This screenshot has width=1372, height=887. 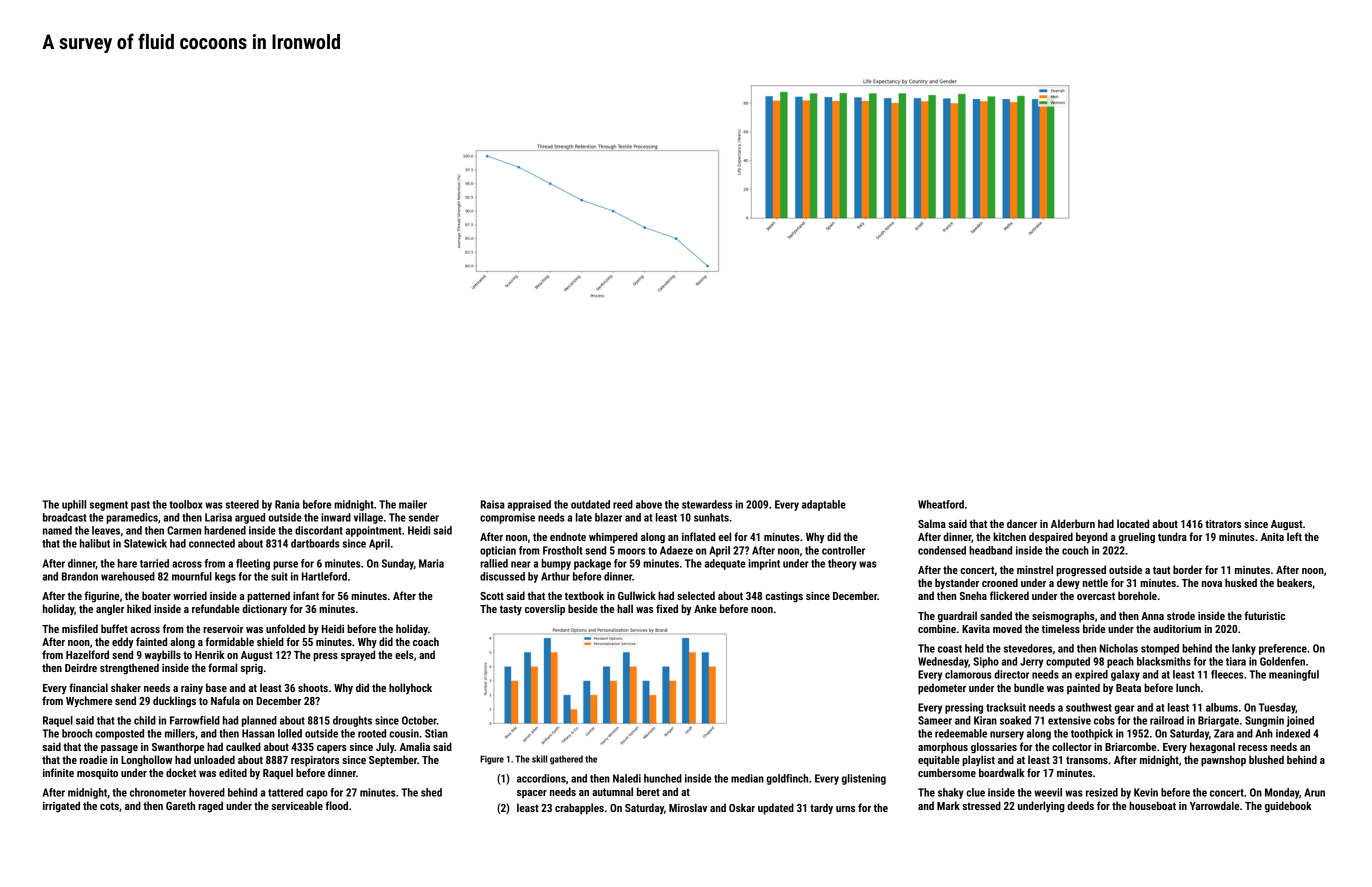 What do you see at coordinates (1223, 524) in the screenshot?
I see `titrators` at bounding box center [1223, 524].
